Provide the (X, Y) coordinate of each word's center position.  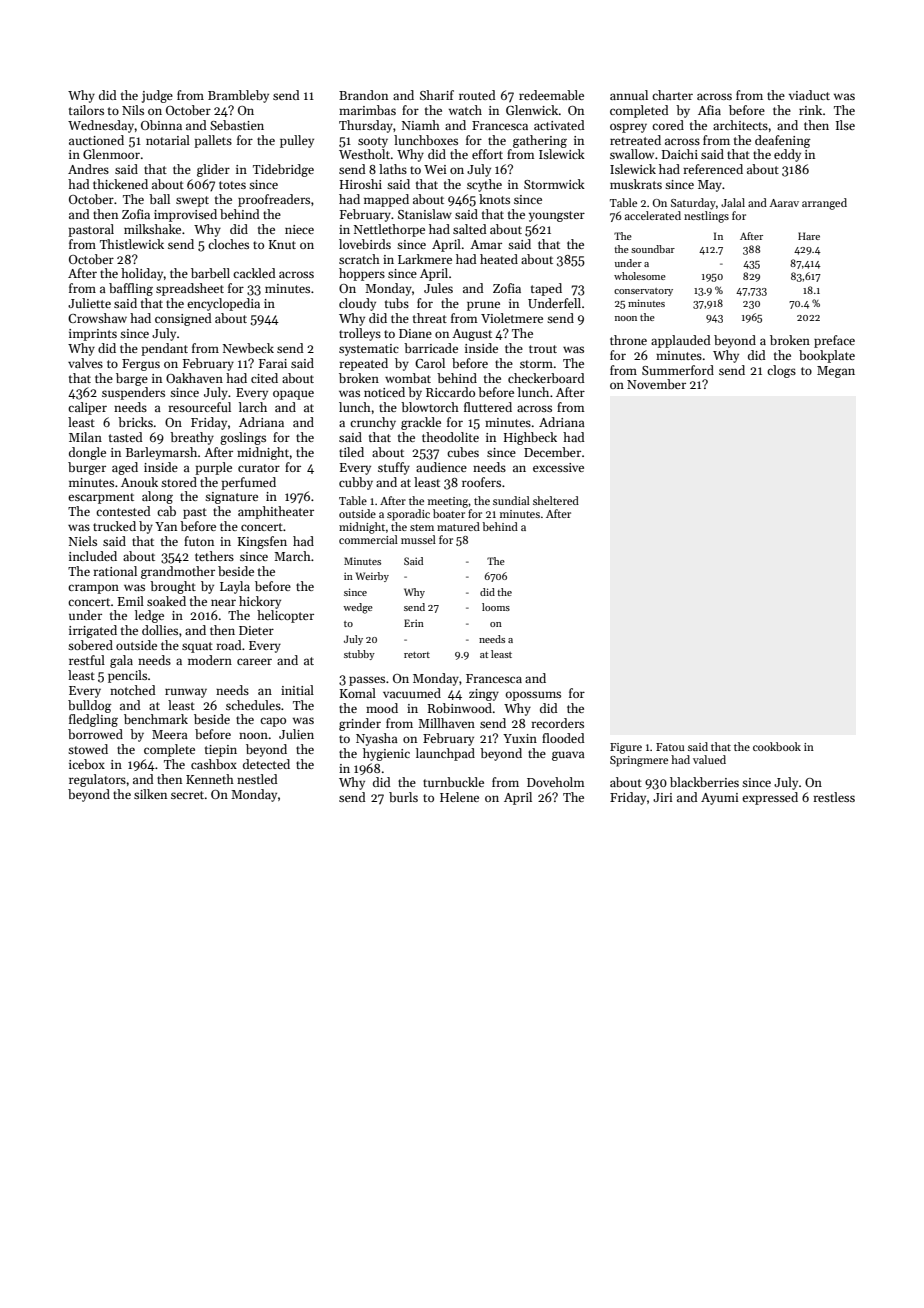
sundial (511, 500)
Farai (273, 363)
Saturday (693, 204)
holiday (142, 274)
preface (834, 341)
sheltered (556, 500)
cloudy (357, 304)
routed (477, 95)
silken (150, 794)
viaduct (809, 95)
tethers (214, 556)
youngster (557, 216)
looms (496, 607)
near (223, 602)
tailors (86, 110)
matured (458, 526)
